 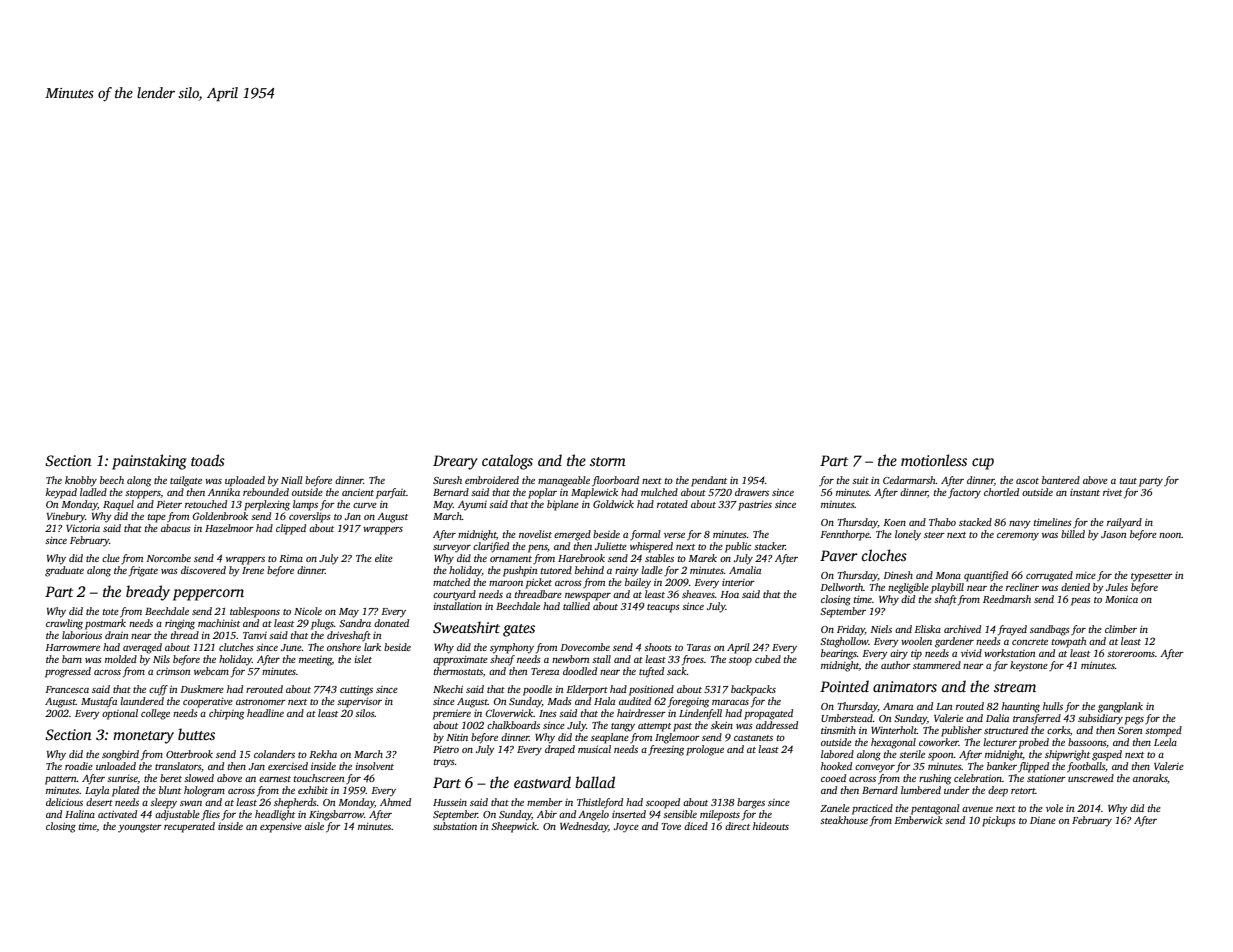 What do you see at coordinates (140, 828) in the screenshot?
I see `youngster` at bounding box center [140, 828].
